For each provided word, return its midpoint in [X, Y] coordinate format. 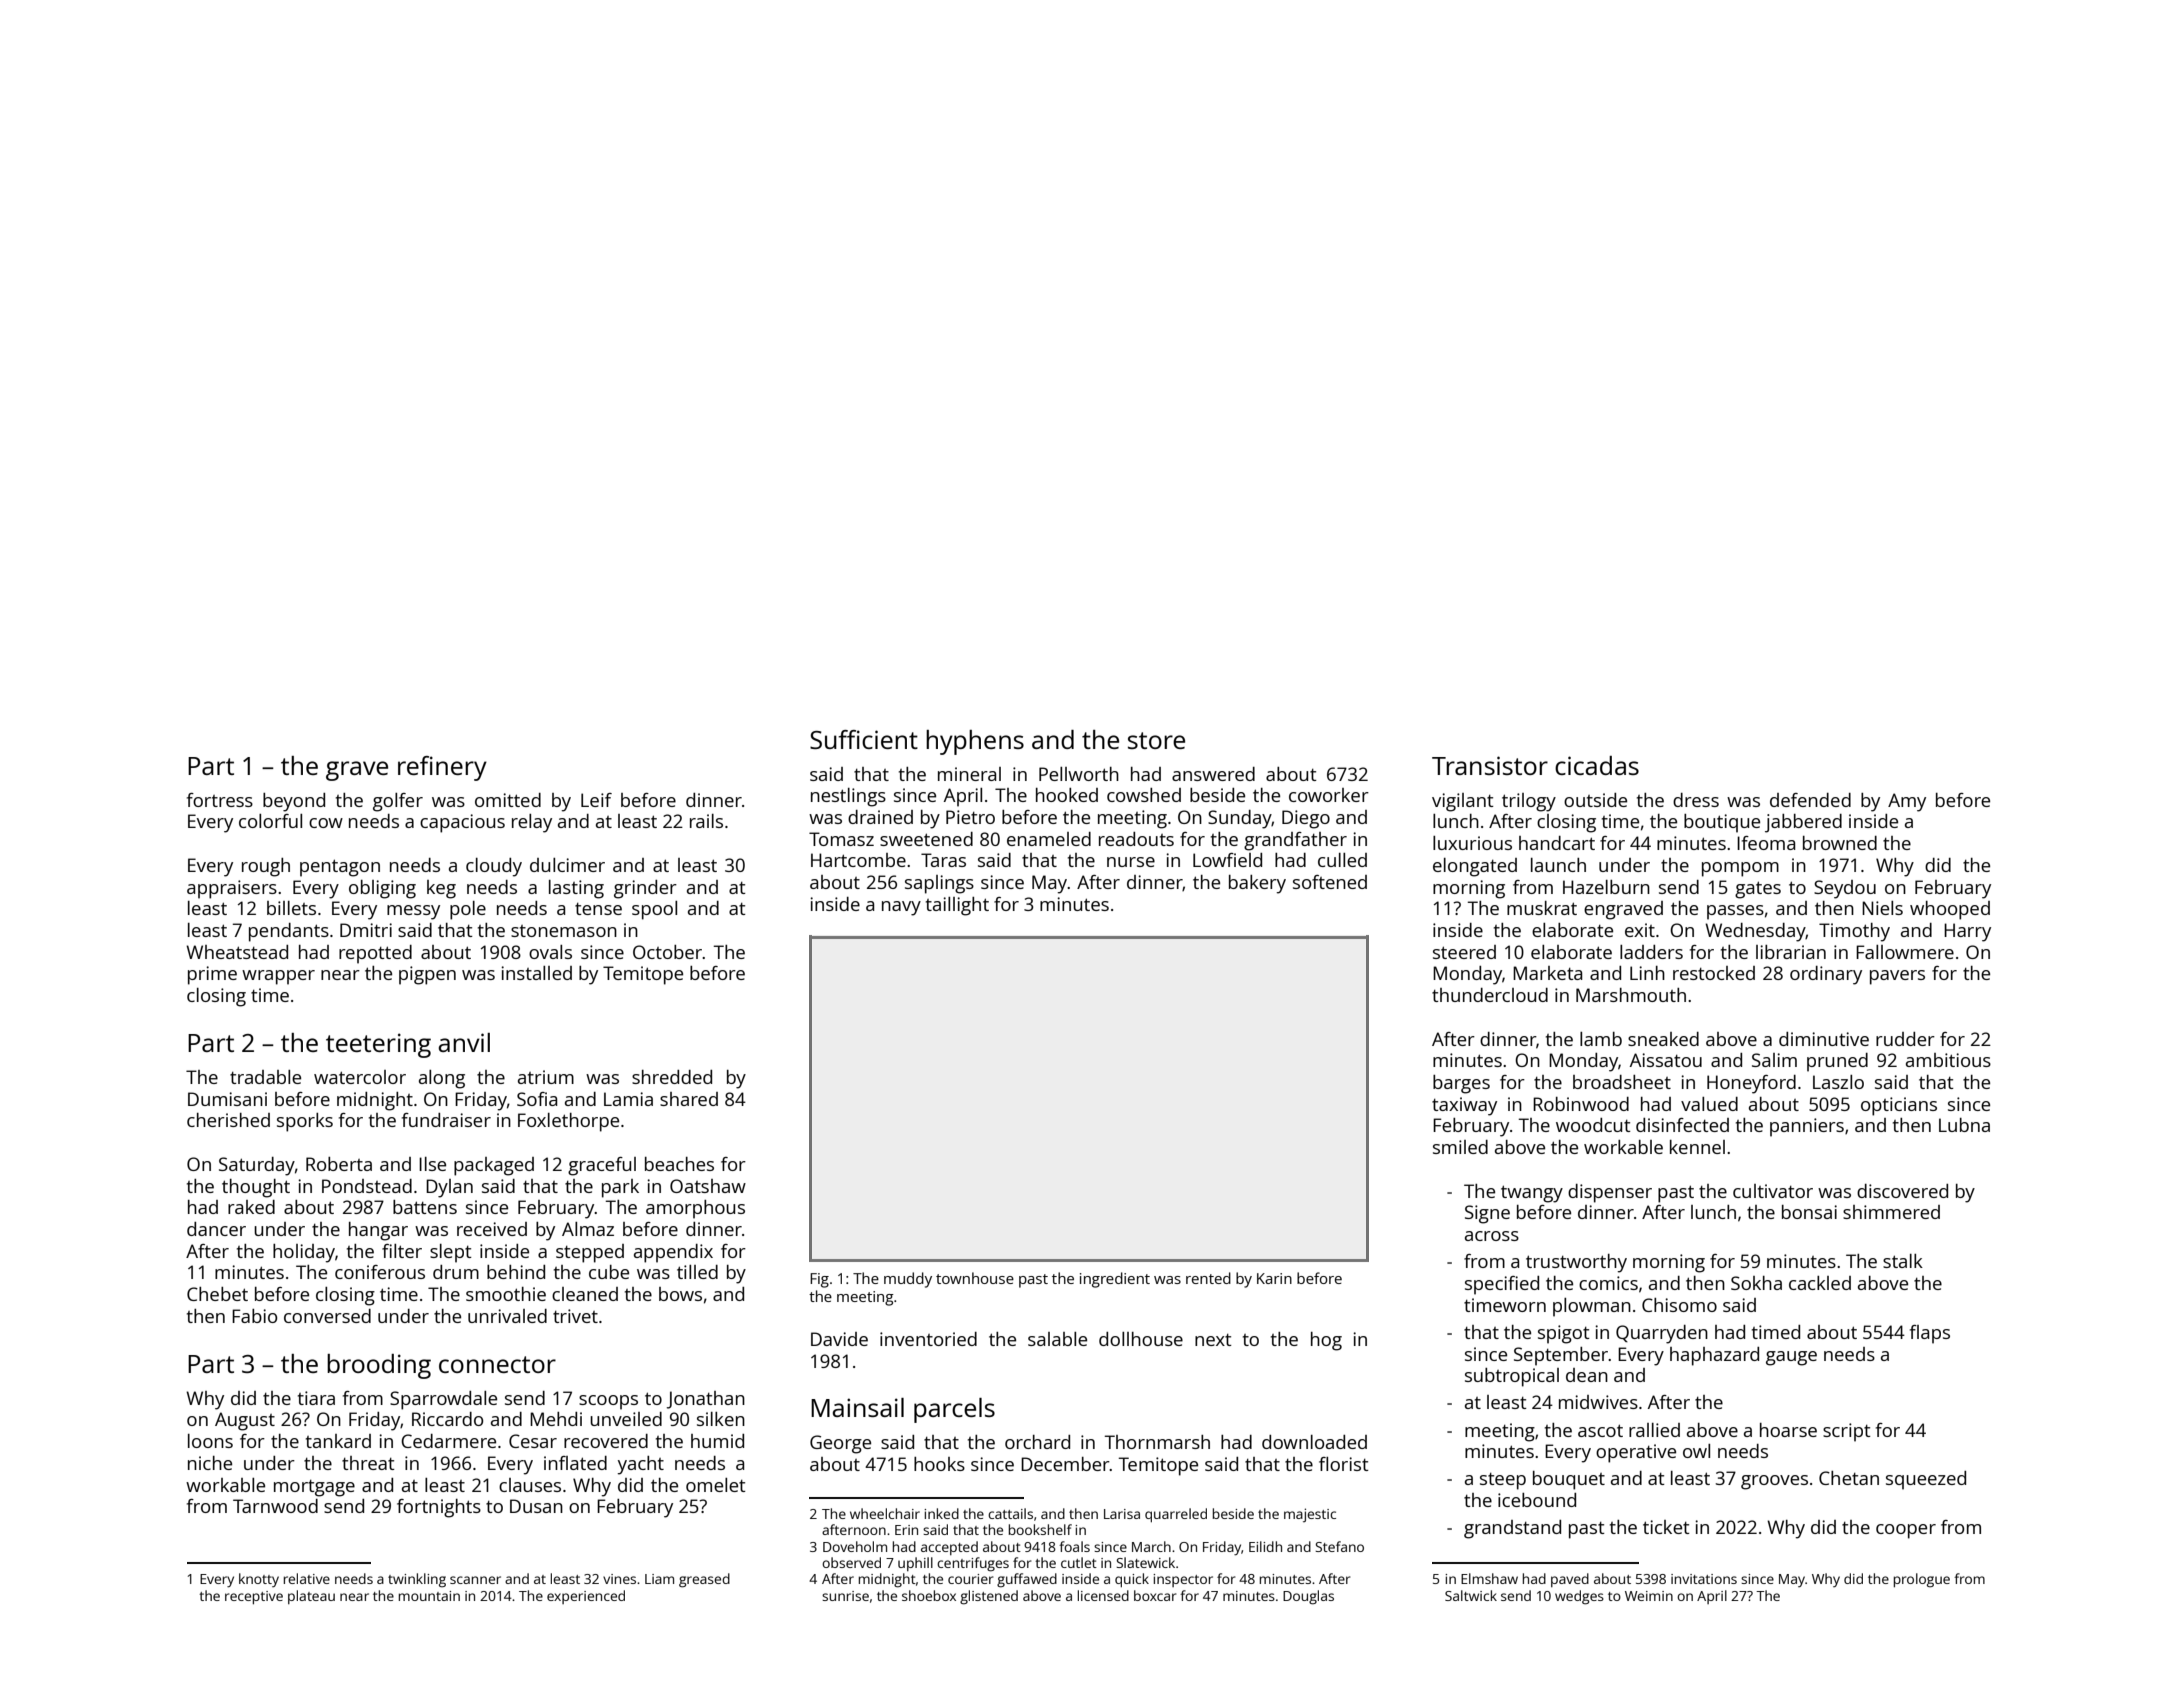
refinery [442, 768]
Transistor [1490, 765]
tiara [316, 1398]
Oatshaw [708, 1186]
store [1156, 740]
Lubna [1964, 1125]
